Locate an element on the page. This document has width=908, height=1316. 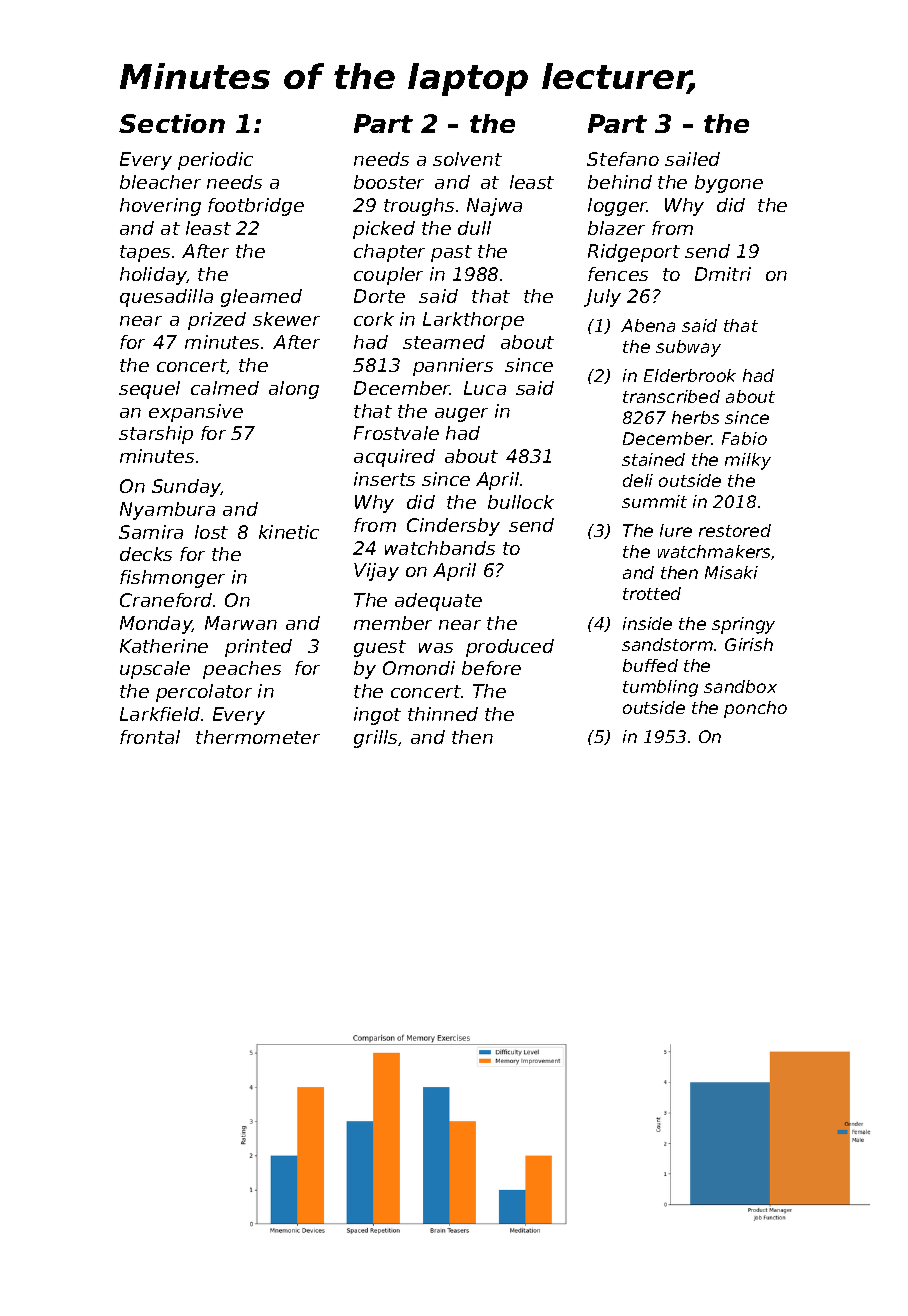
upscale is located at coordinates (155, 670).
